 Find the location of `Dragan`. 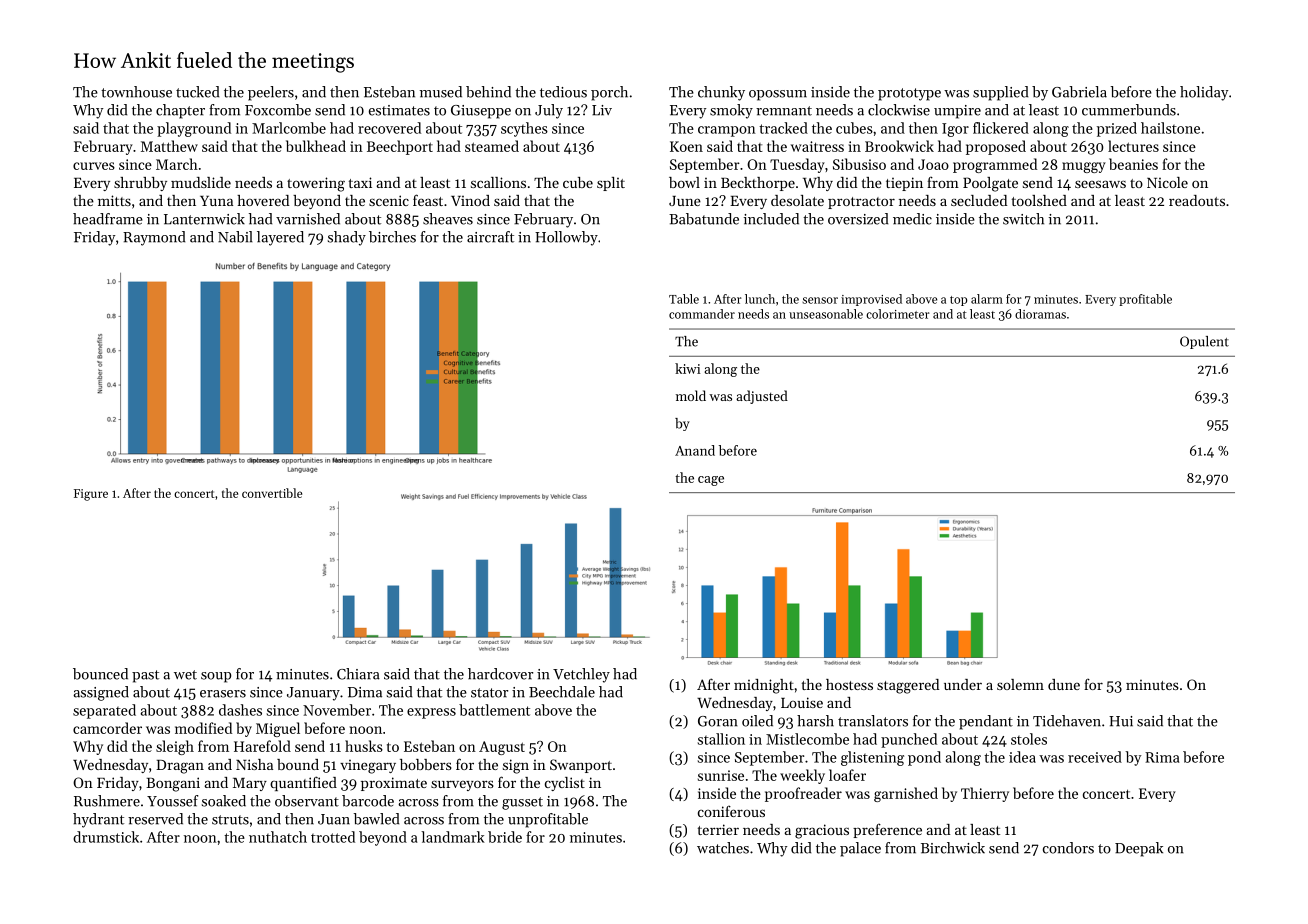

Dragan is located at coordinates (180, 767).
